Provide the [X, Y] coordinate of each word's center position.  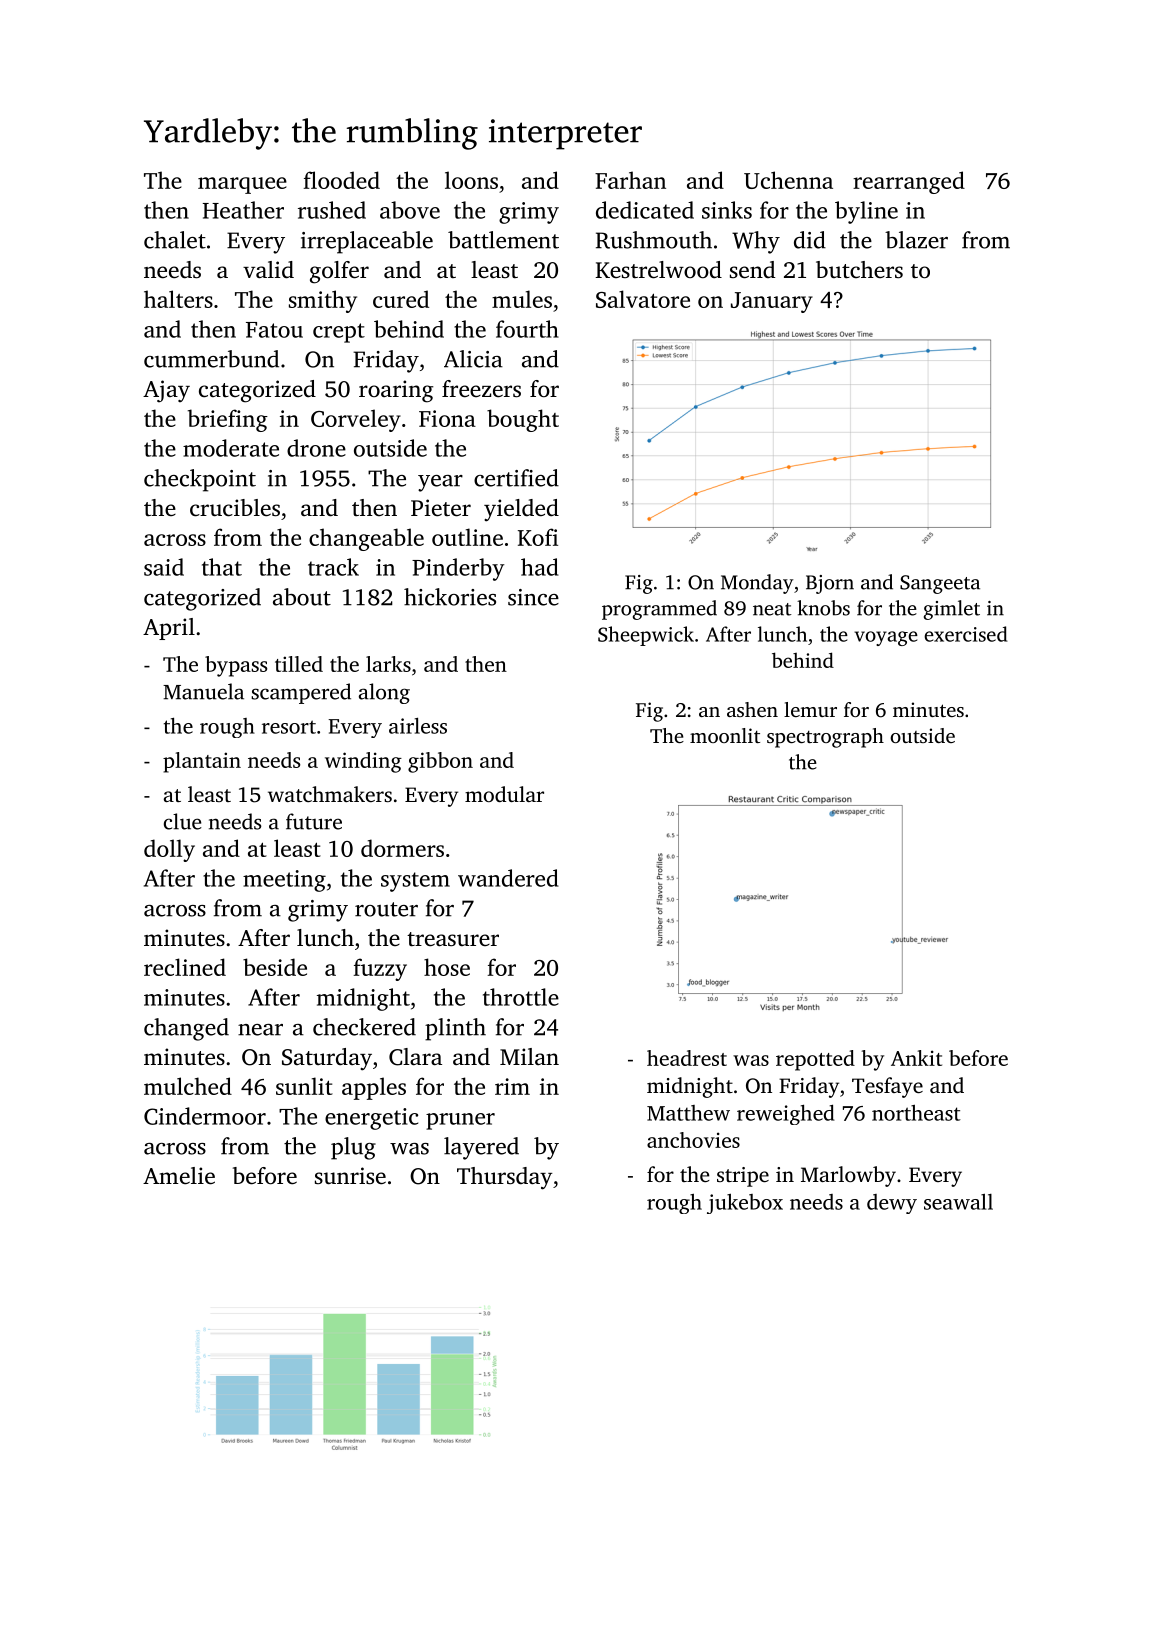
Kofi [538, 537]
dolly [169, 850]
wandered [508, 878]
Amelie [179, 1176]
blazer [916, 240]
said [164, 567]
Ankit [916, 1058]
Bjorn [830, 584]
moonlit [725, 735]
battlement [503, 240]
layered [481, 1148]
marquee [242, 185]
